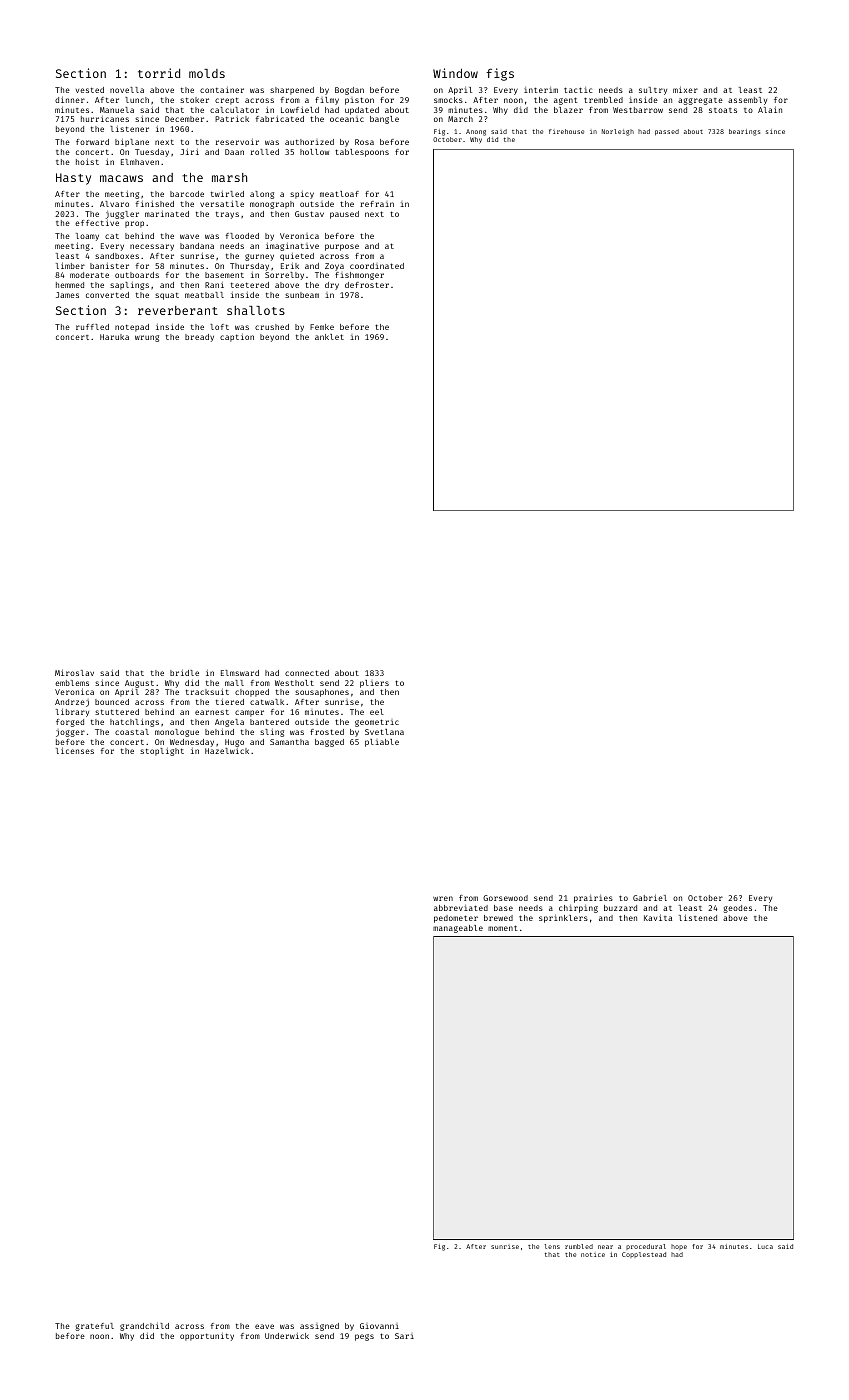 Image resolution: width=849 pixels, height=1400 pixels. I want to click on Hazelwick, so click(227, 751).
